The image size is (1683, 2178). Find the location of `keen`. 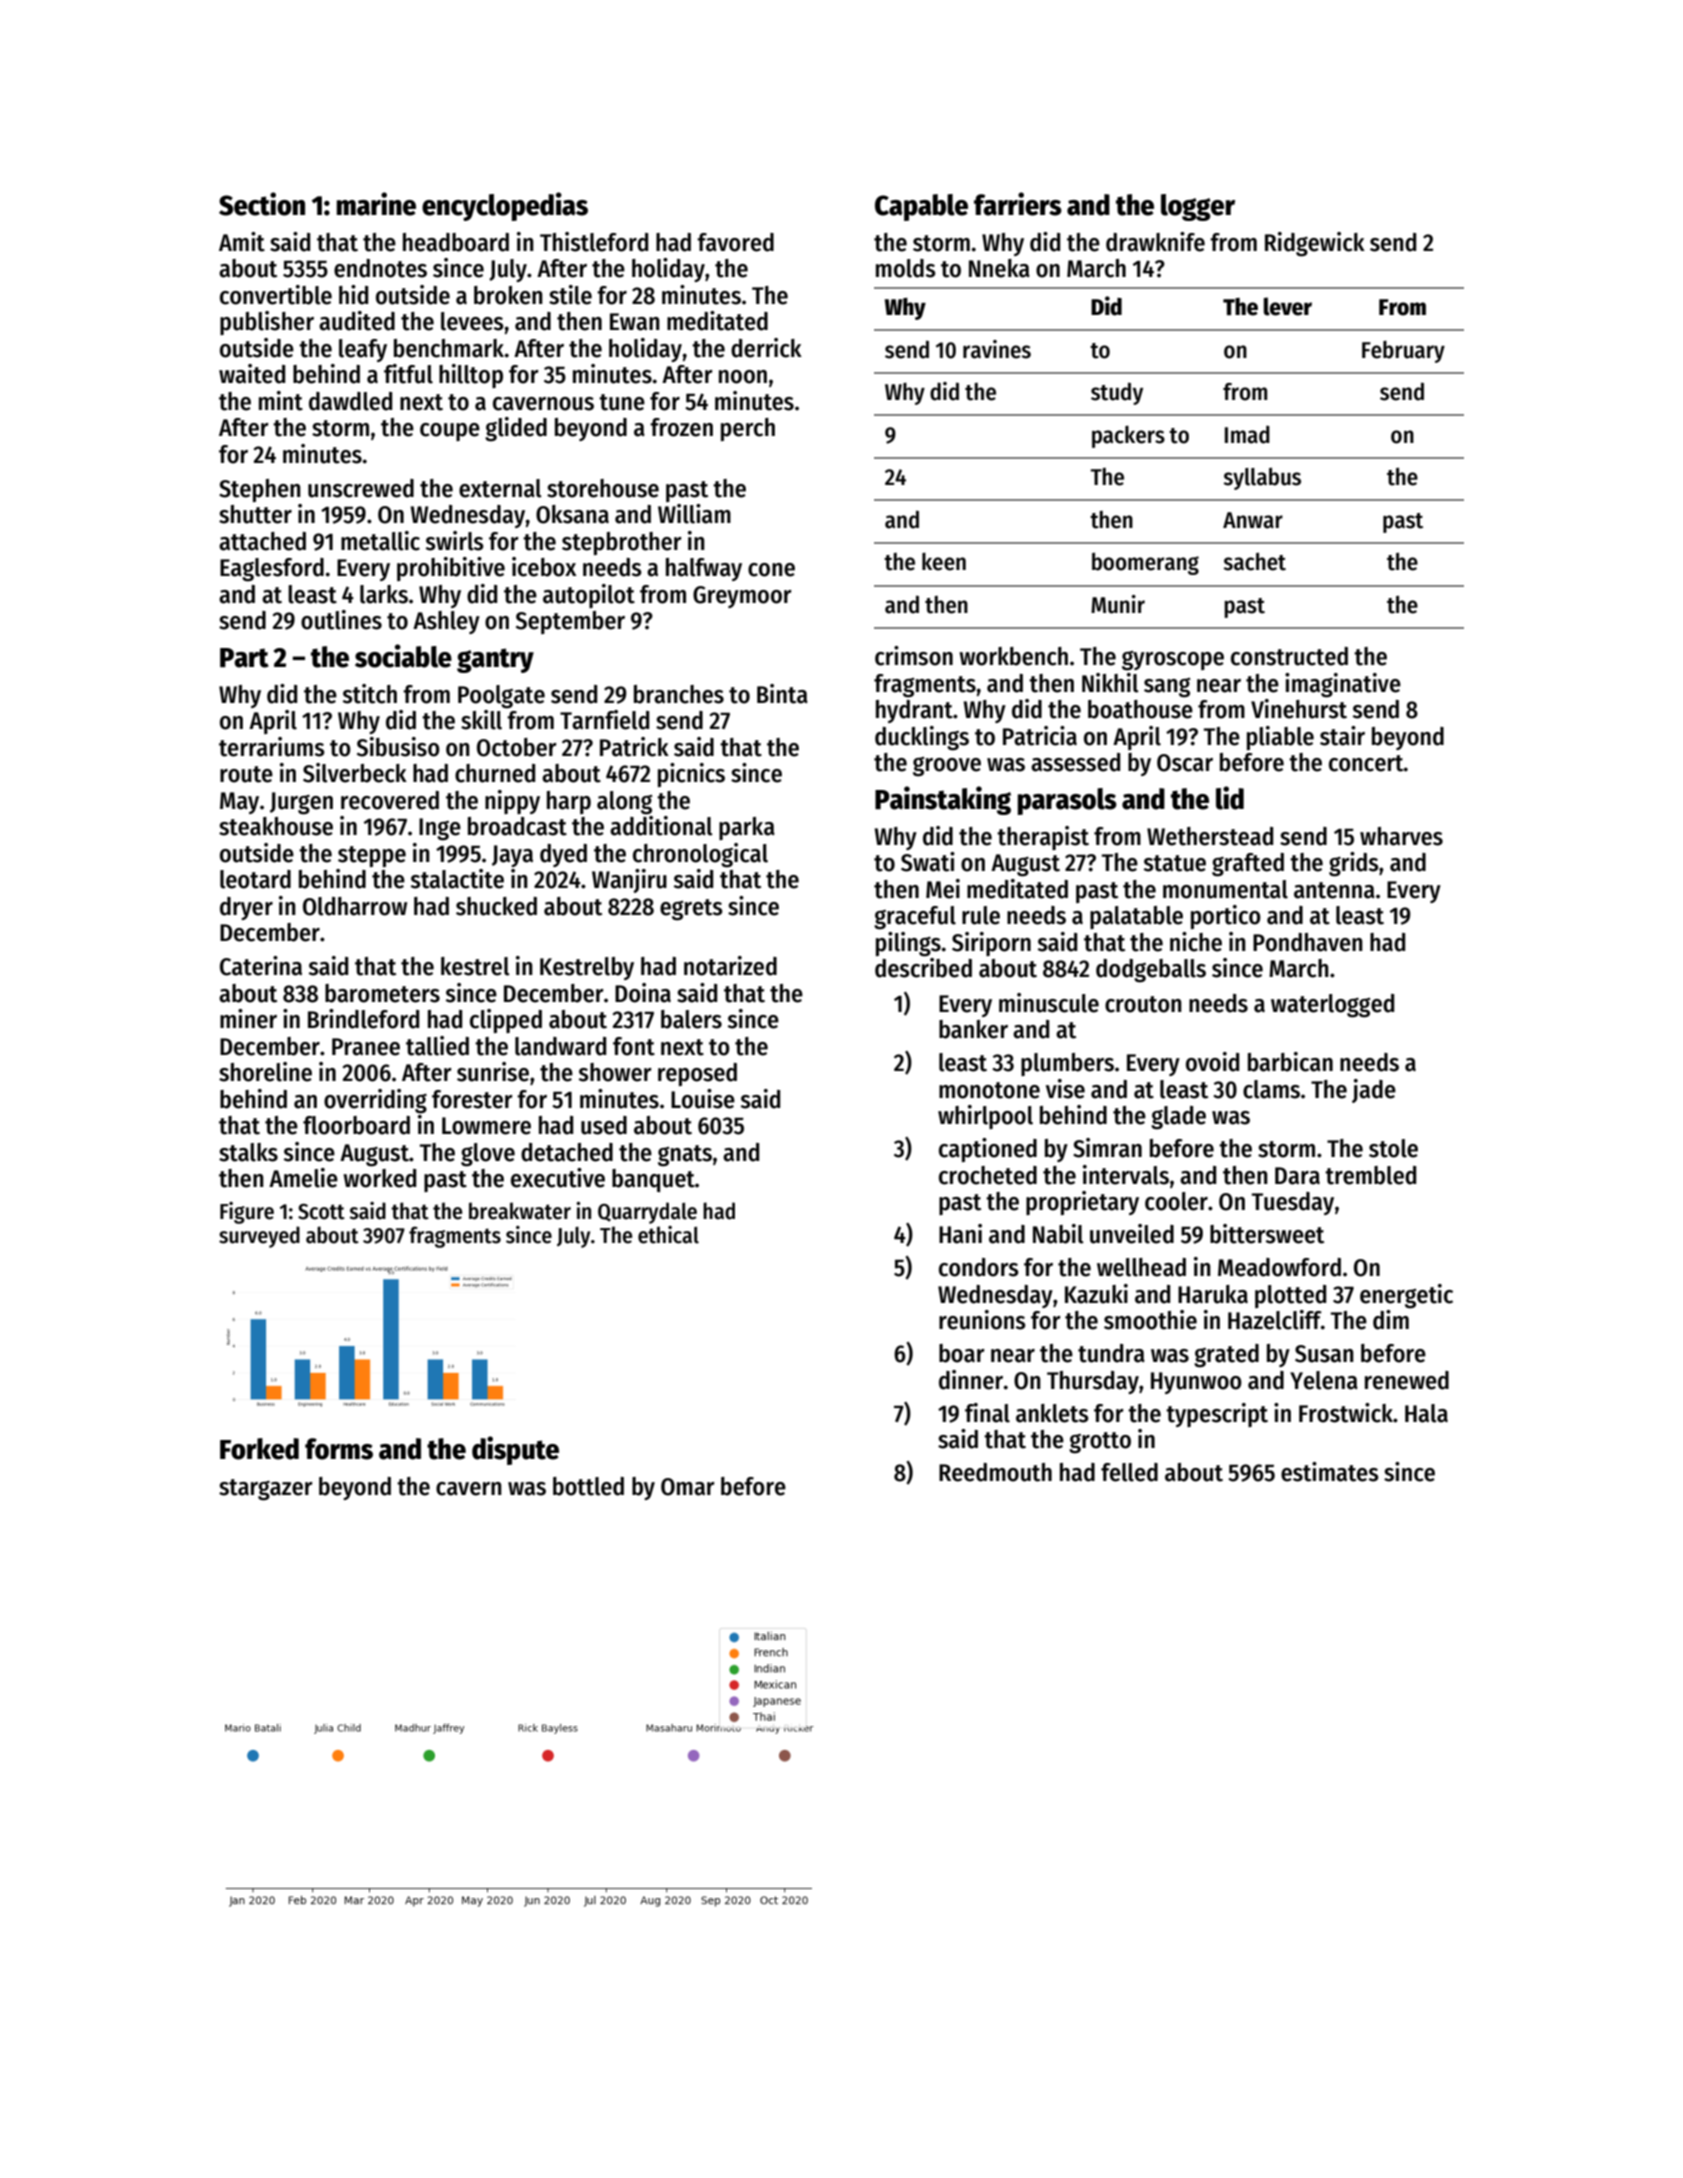

keen is located at coordinates (944, 562).
